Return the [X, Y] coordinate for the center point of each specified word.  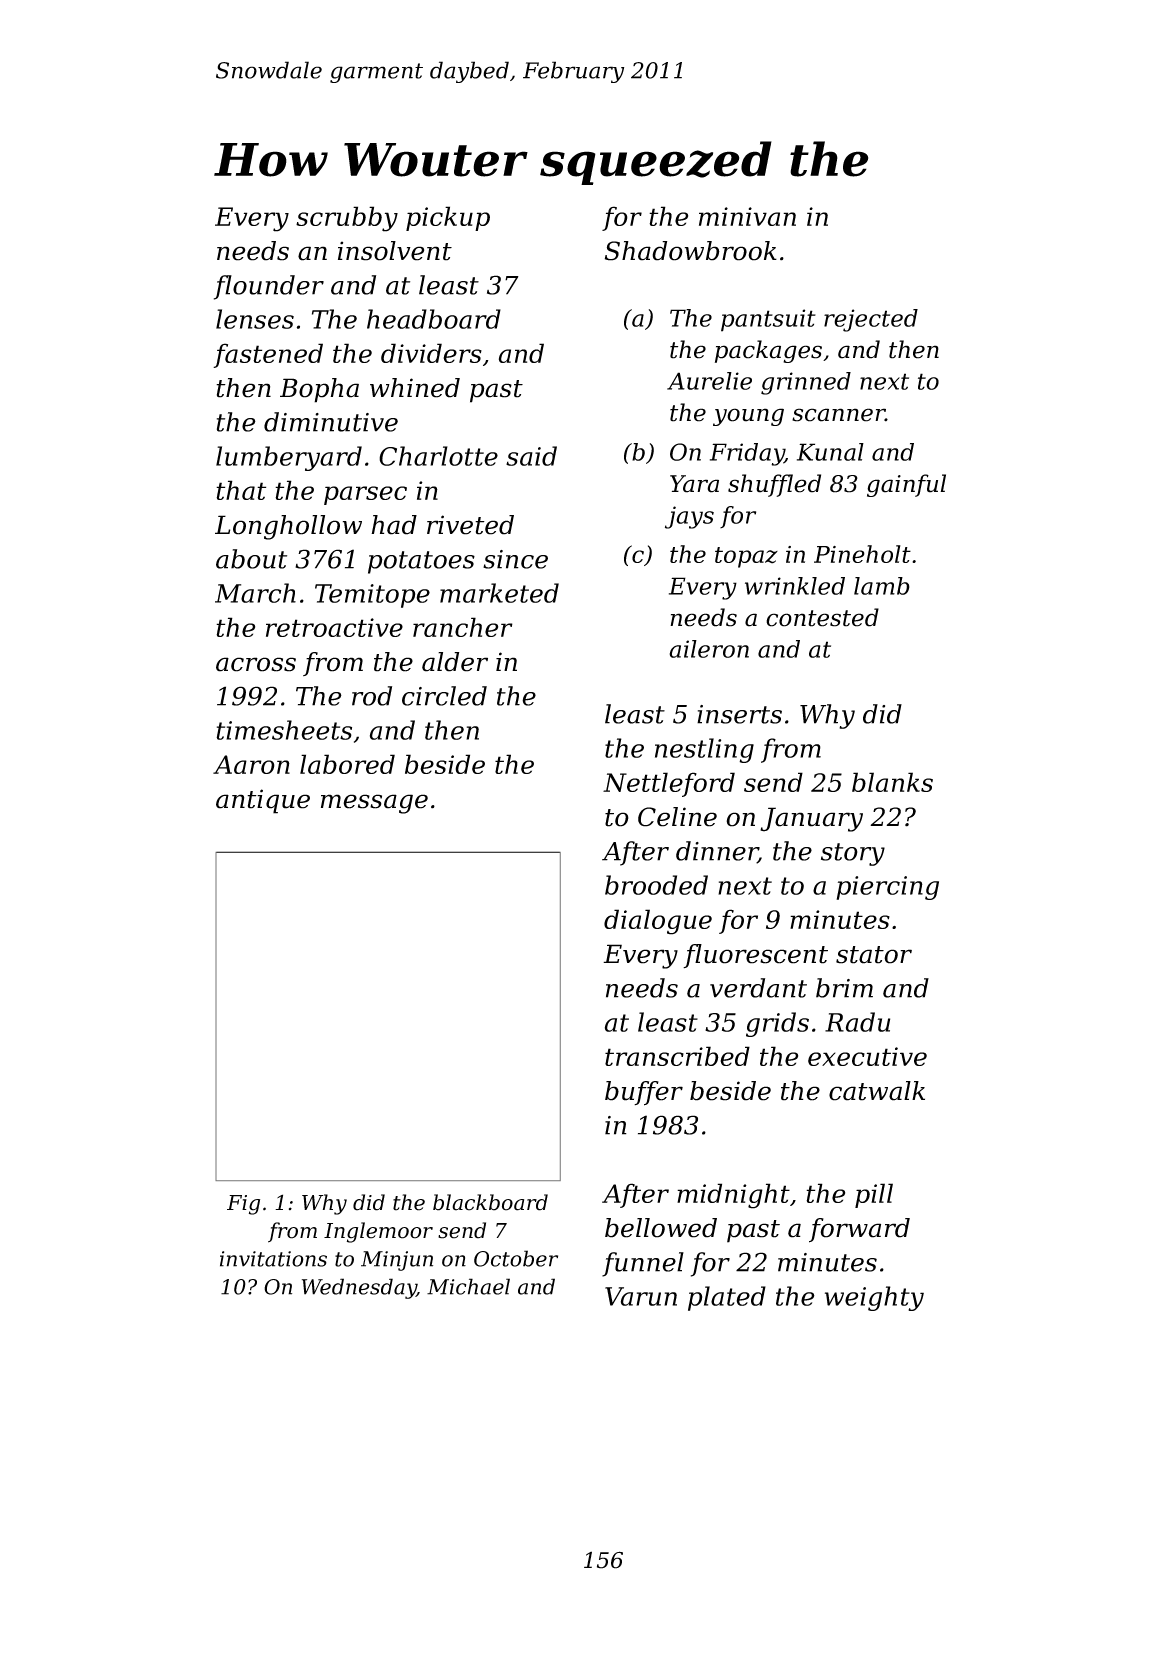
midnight [733, 1196]
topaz [746, 557]
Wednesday [359, 1288]
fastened [268, 355]
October [516, 1258]
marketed [499, 593]
